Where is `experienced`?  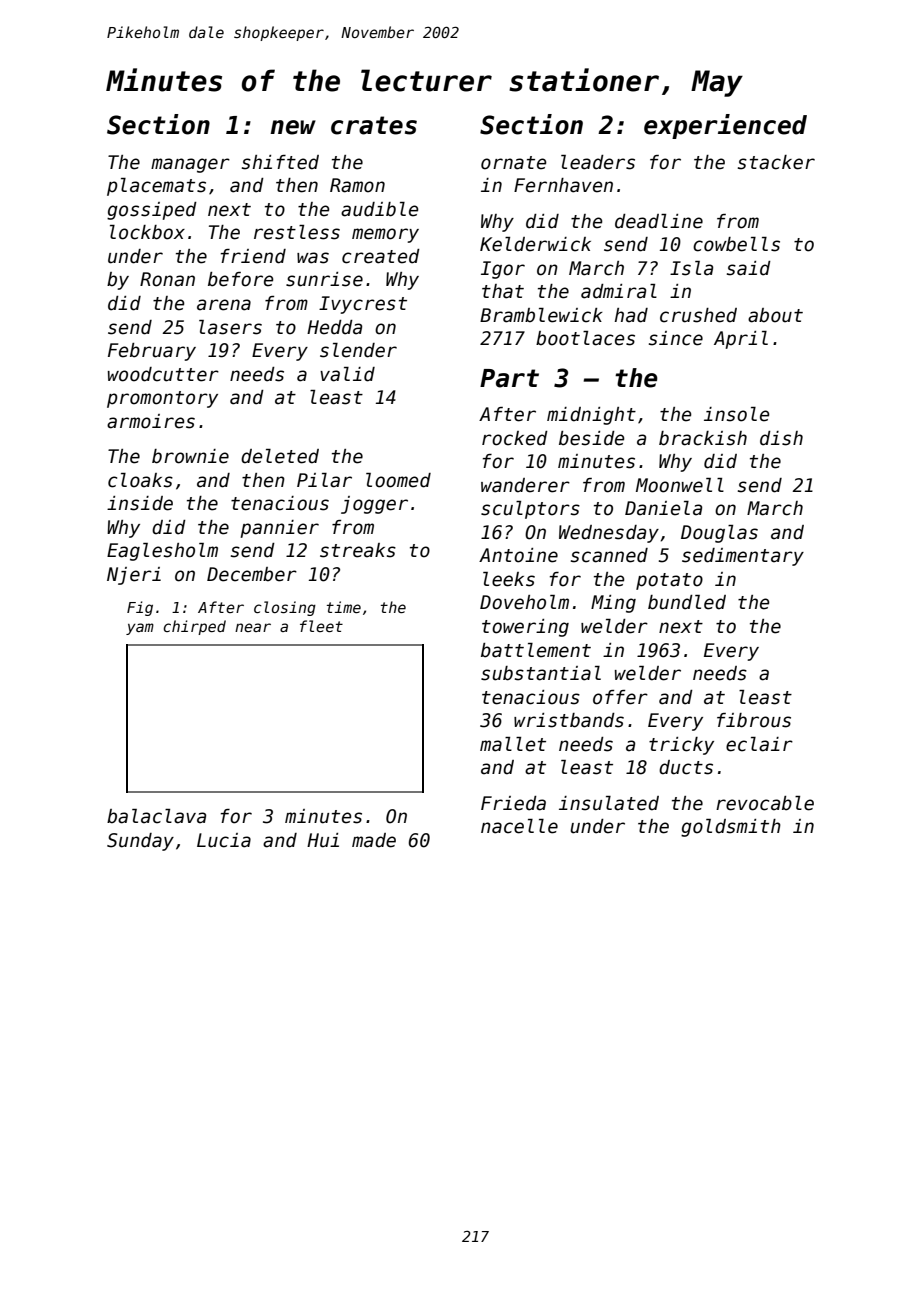
experienced is located at coordinates (725, 126).
